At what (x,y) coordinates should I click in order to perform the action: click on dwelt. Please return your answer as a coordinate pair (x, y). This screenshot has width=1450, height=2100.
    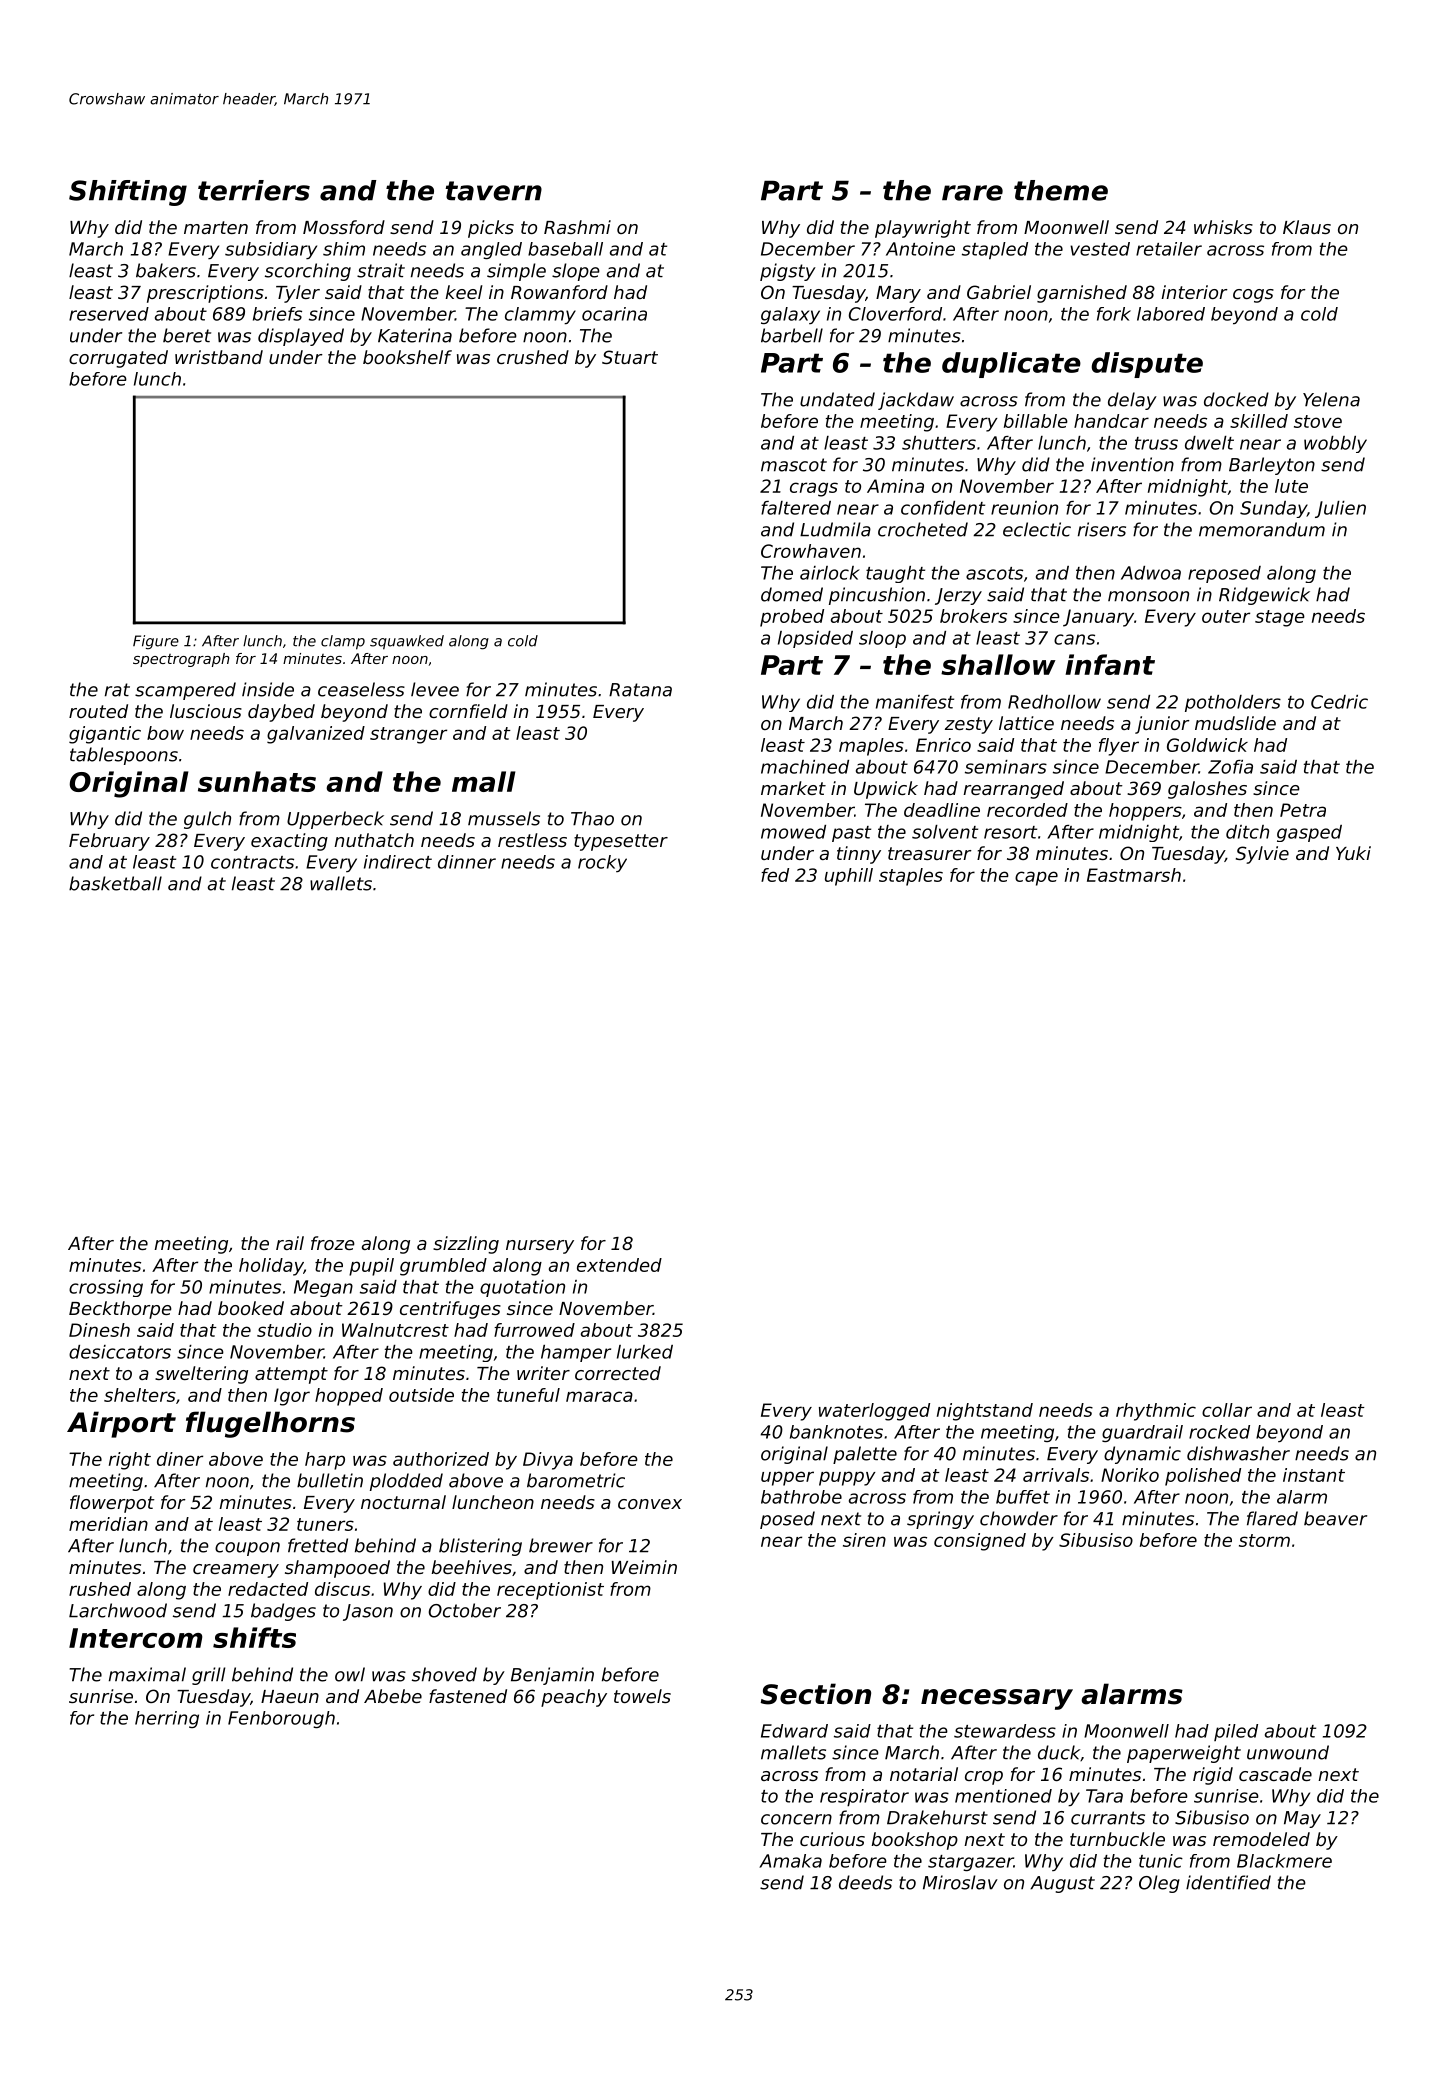
    Looking at the image, I should click on (1209, 443).
